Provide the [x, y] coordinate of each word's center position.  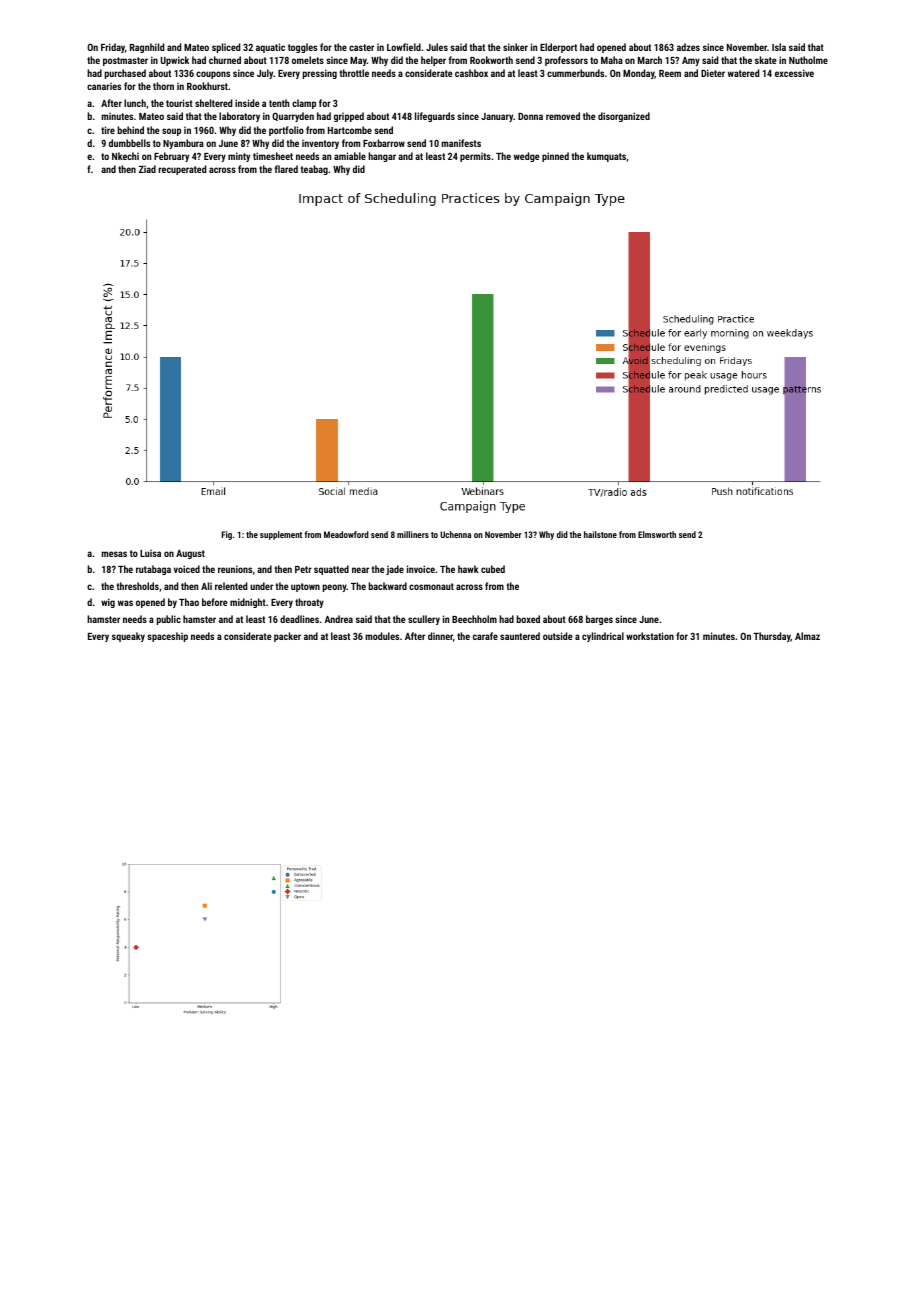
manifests [461, 143]
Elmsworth [657, 534]
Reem [670, 73]
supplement [281, 535]
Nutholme [808, 60]
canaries [104, 86]
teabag [314, 170]
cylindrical [603, 637]
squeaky [128, 637]
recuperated [182, 170]
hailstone [600, 534]
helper [433, 61]
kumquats [606, 157]
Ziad [147, 169]
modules [382, 636]
